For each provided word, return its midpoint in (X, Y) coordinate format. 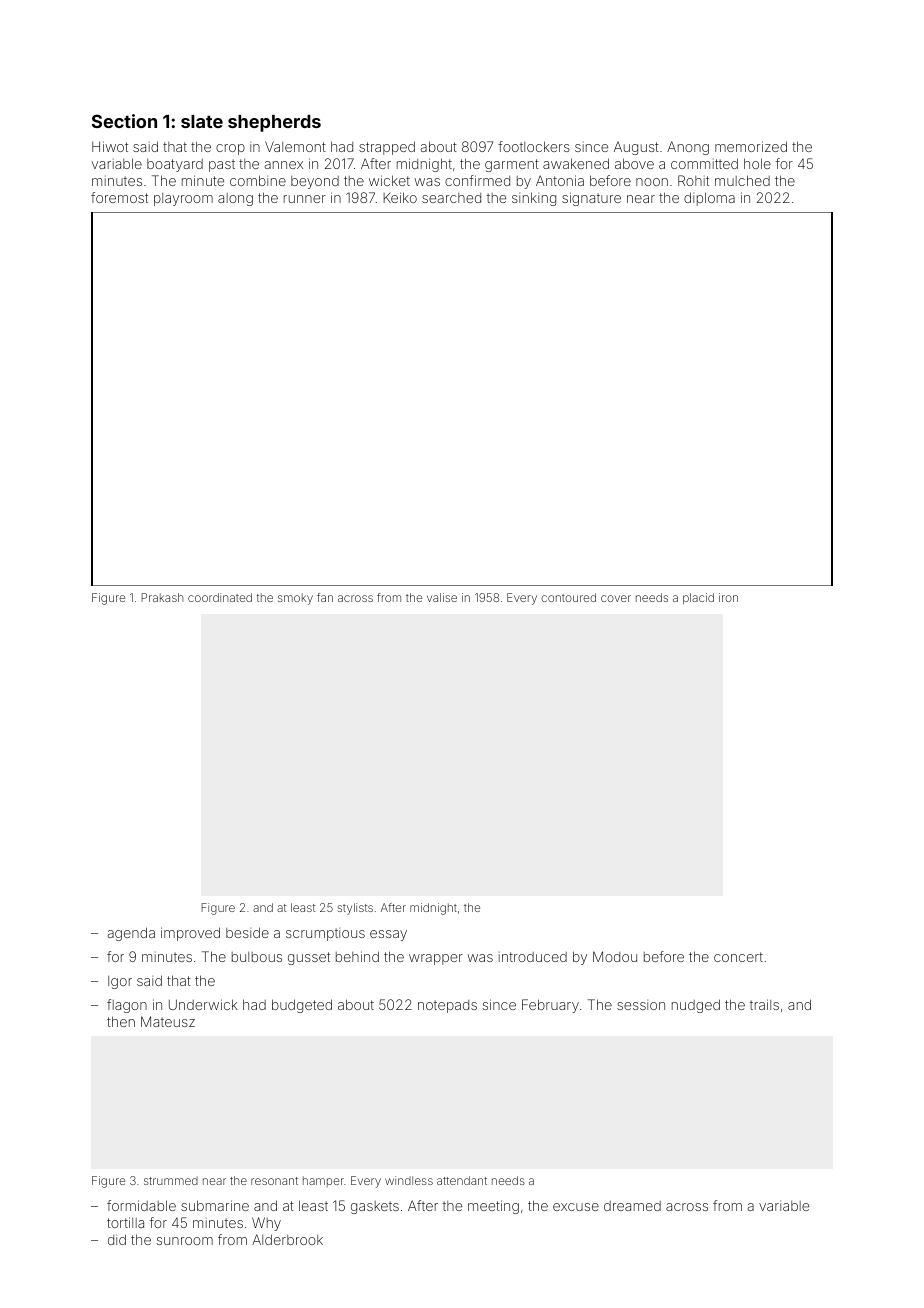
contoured (568, 597)
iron (728, 597)
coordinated (220, 597)
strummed (171, 1181)
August (636, 148)
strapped (387, 148)
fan (325, 597)
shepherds (274, 123)
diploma (709, 199)
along (235, 199)
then (121, 1021)
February (550, 1006)
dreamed (632, 1206)
